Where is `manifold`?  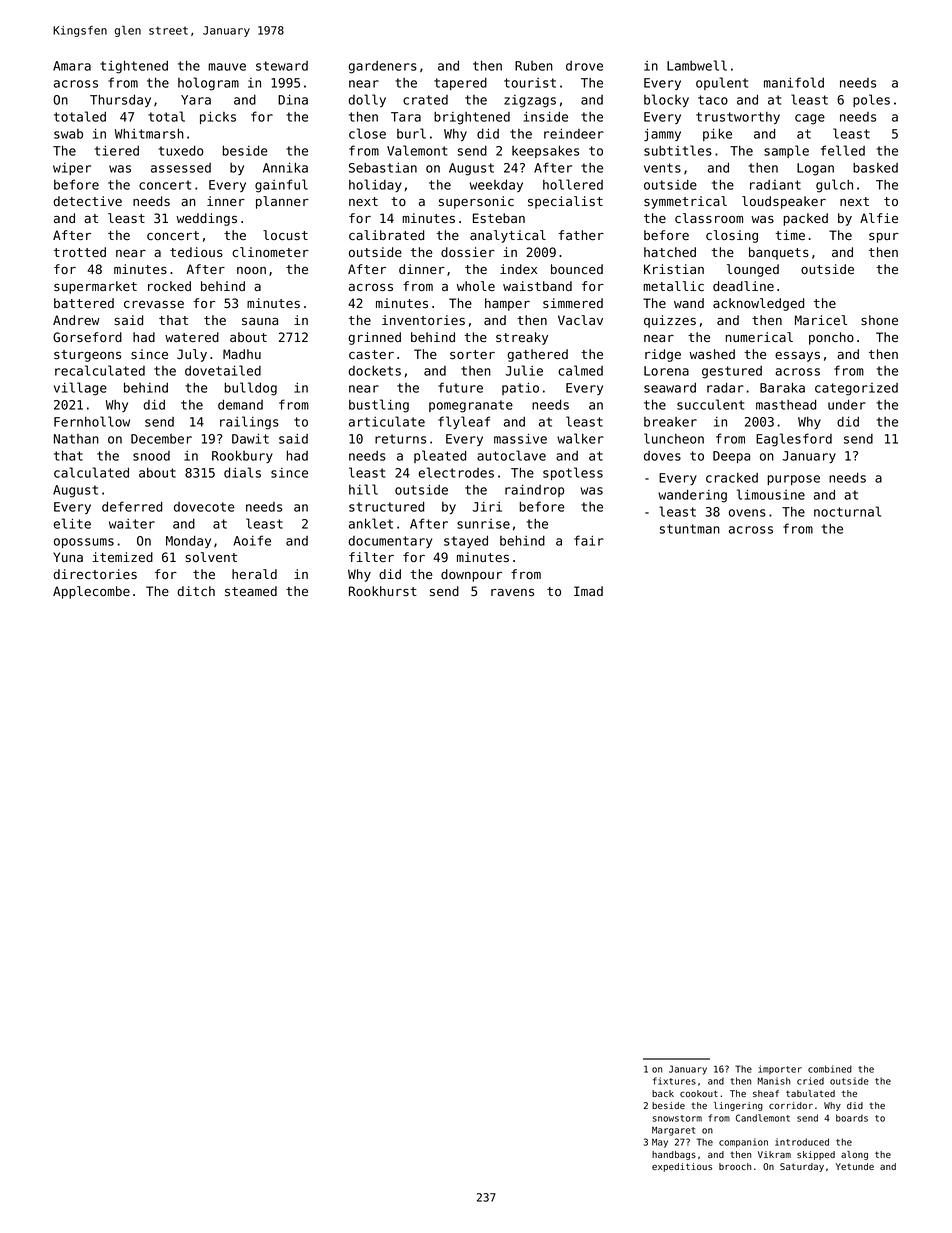
manifold is located at coordinates (794, 82).
